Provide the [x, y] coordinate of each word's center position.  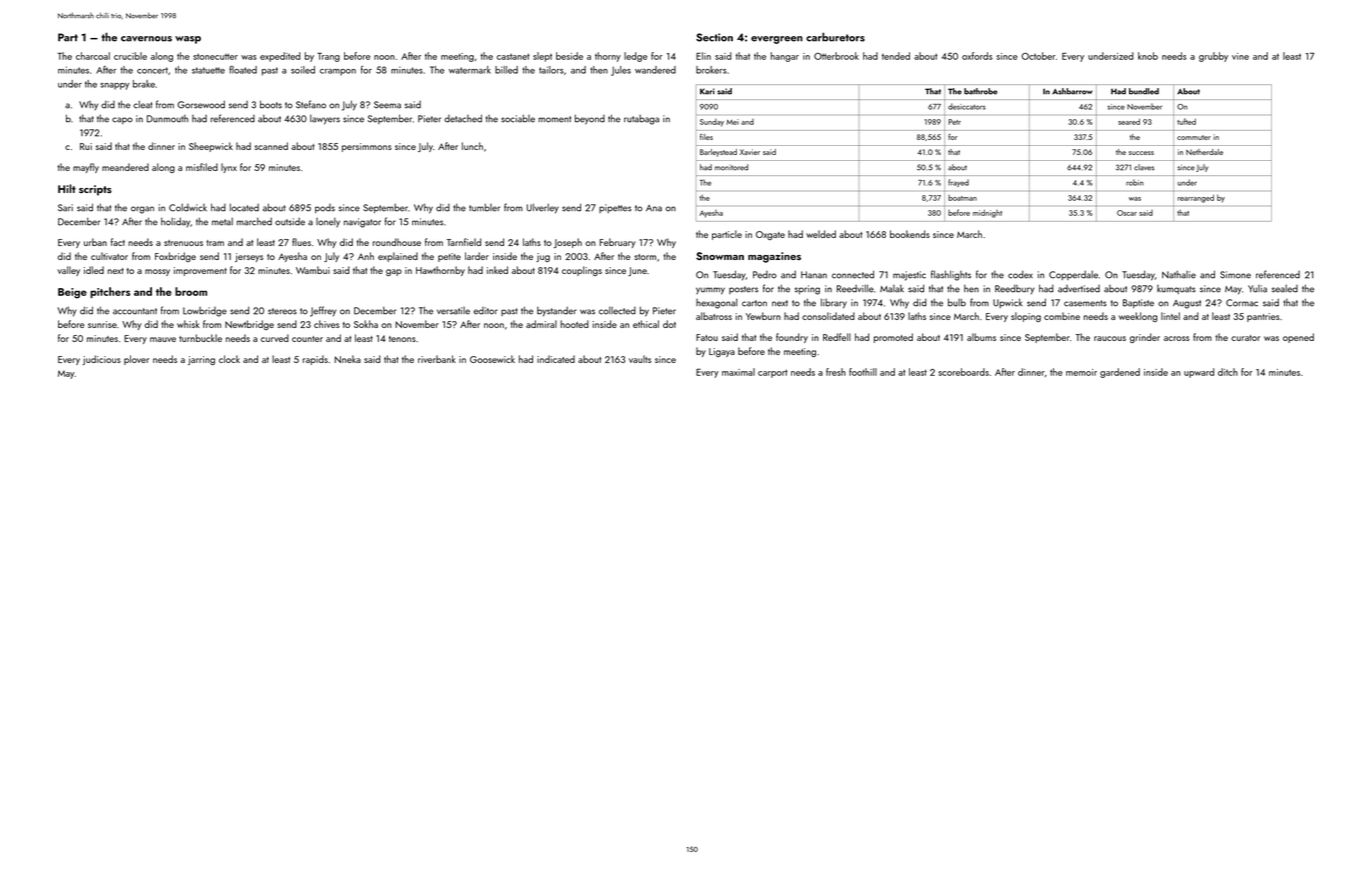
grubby [1213, 57]
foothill [863, 372]
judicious [102, 360]
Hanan [814, 275]
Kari [707, 91]
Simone [1235, 275]
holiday [175, 222]
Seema [387, 105]
